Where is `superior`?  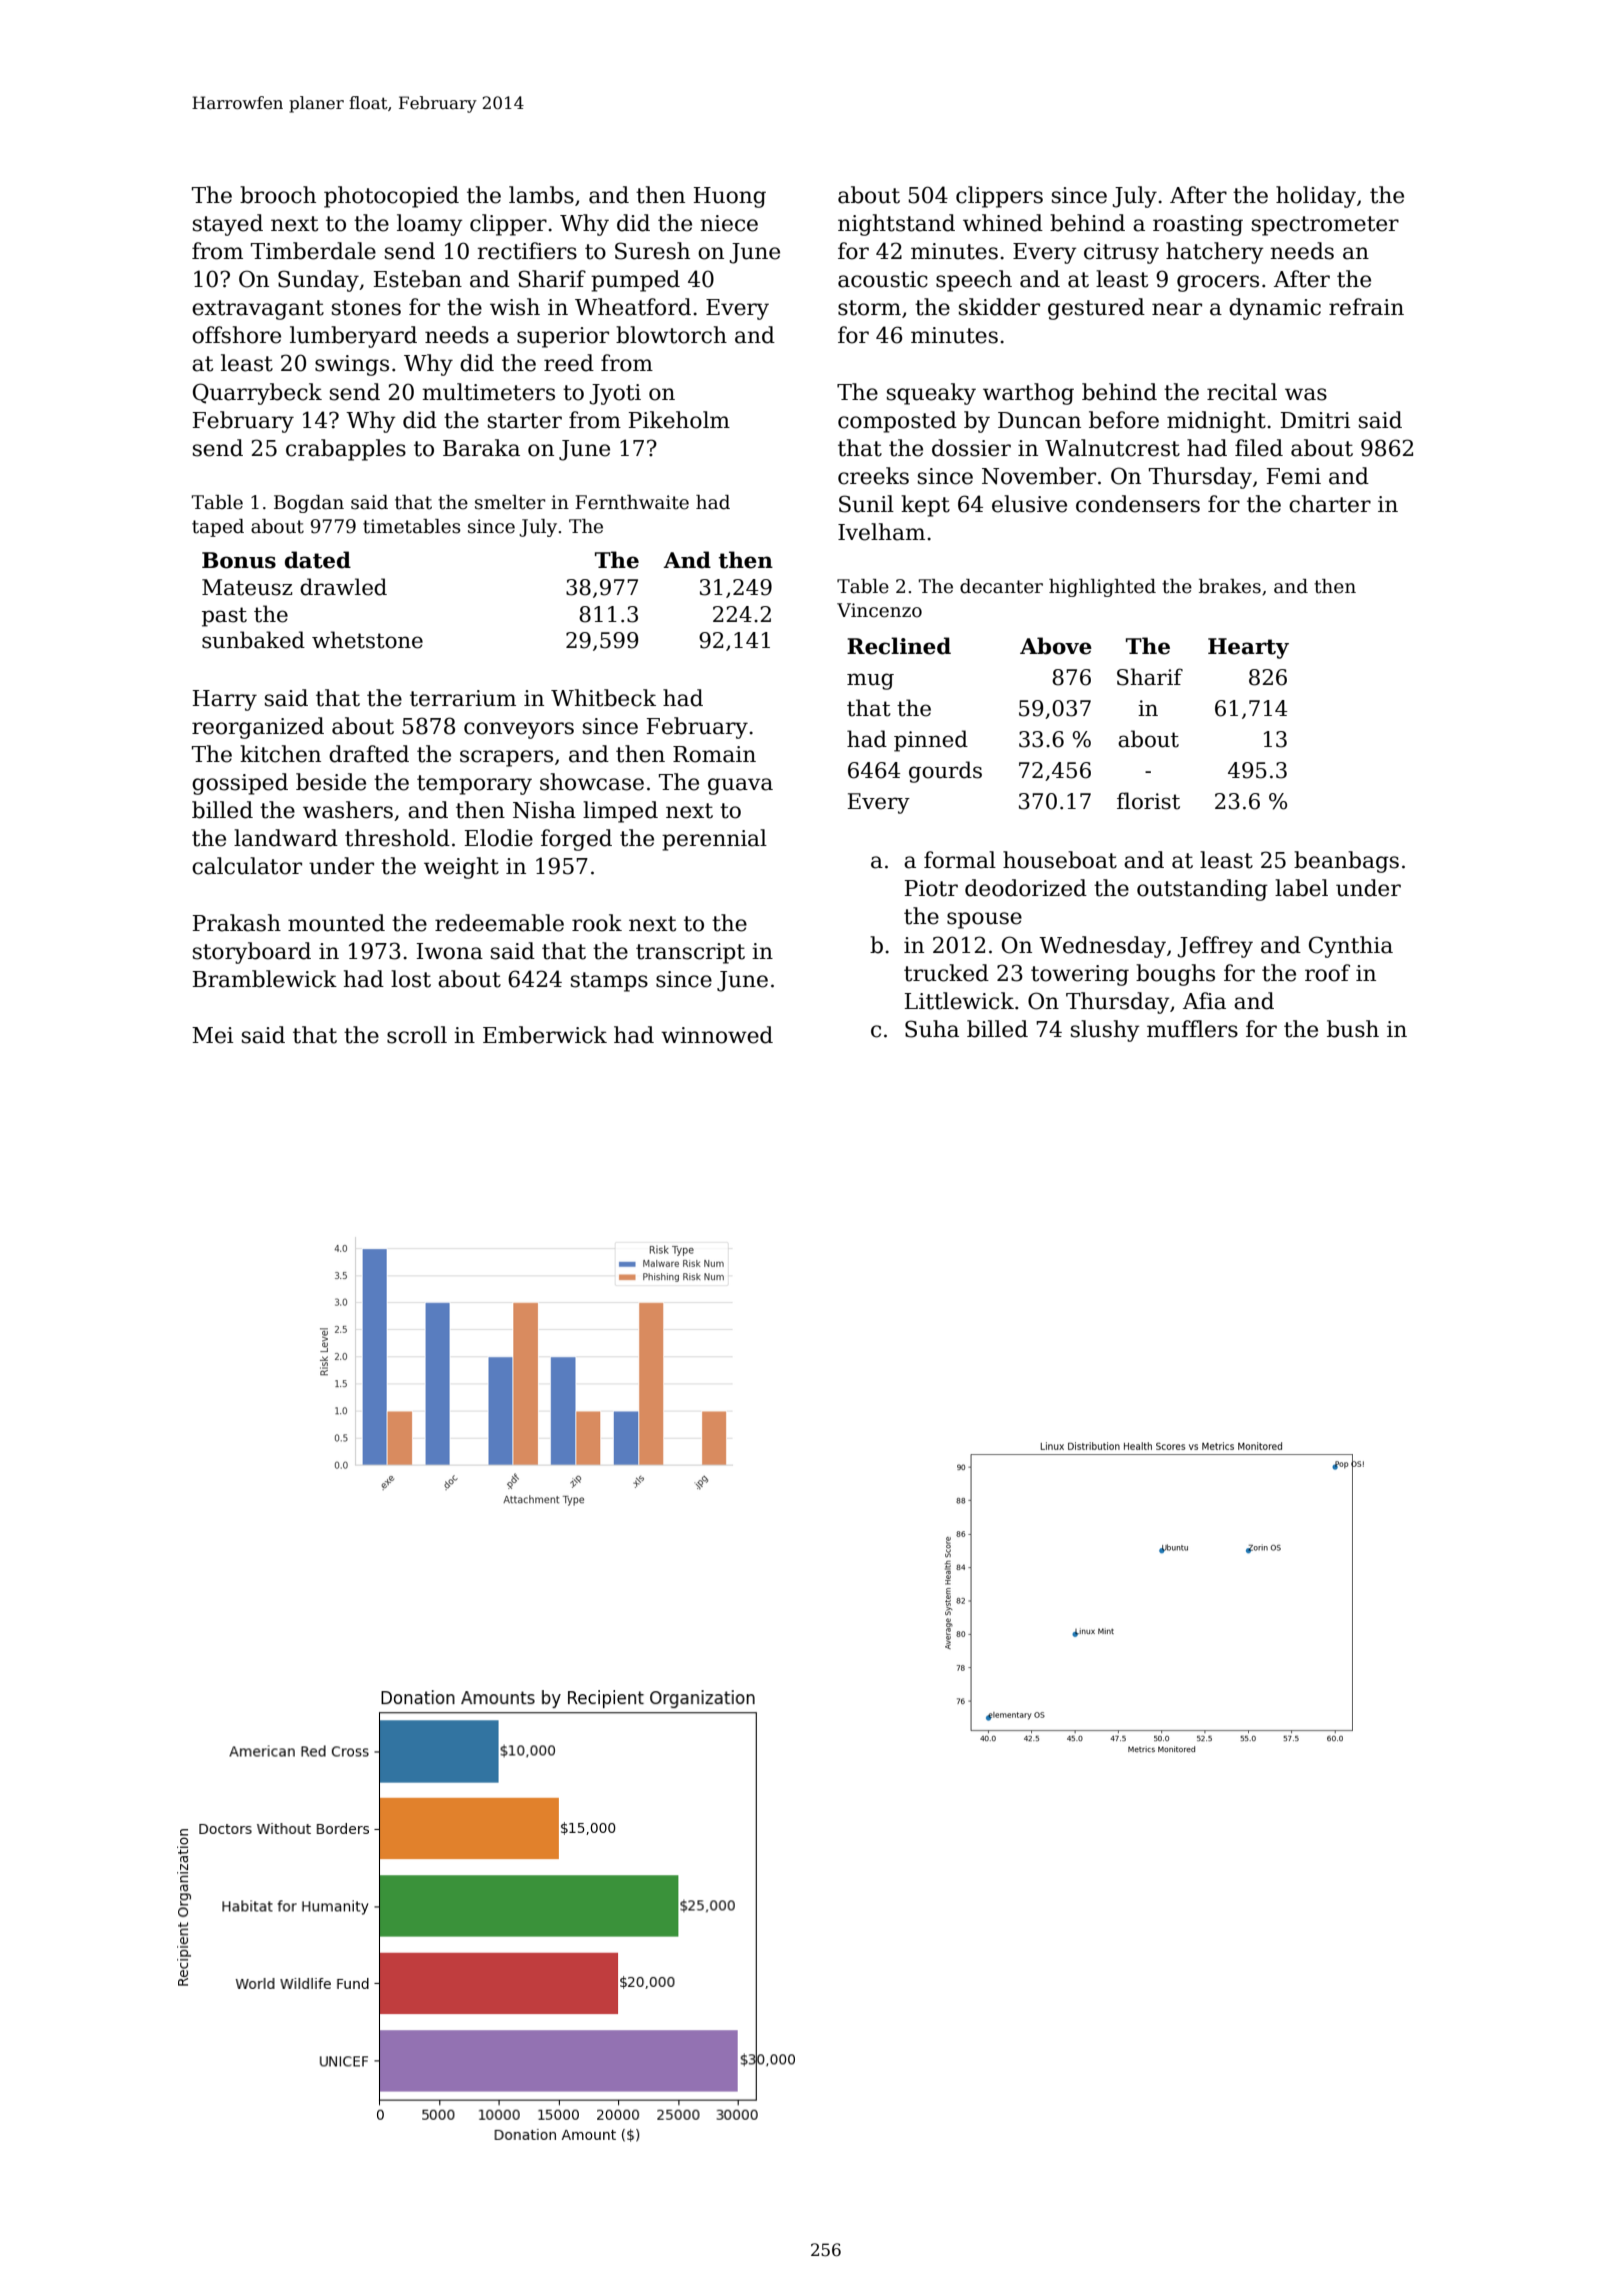
superior is located at coordinates (563, 337).
